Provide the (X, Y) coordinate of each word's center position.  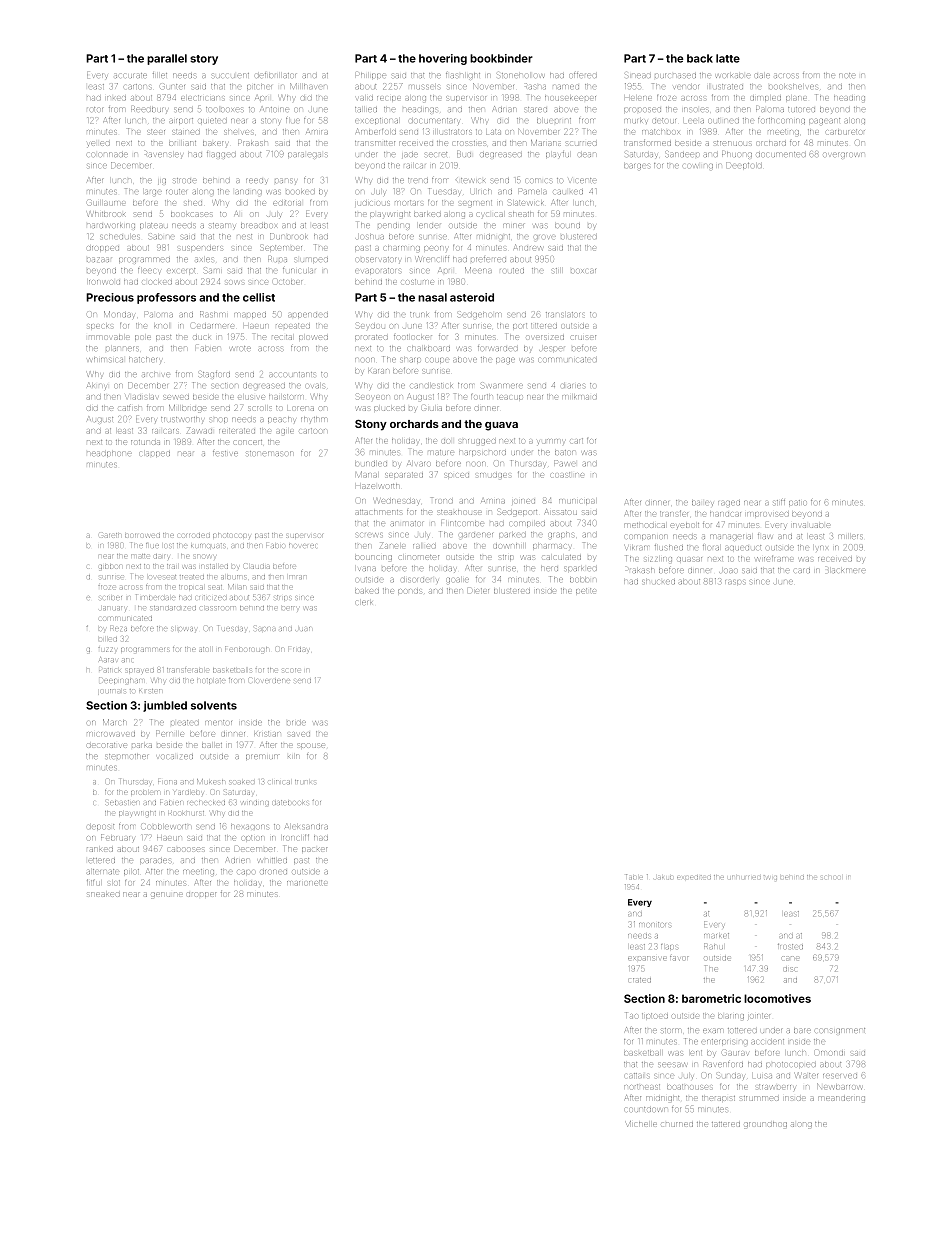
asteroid (472, 297)
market (716, 935)
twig (770, 877)
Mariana (546, 143)
